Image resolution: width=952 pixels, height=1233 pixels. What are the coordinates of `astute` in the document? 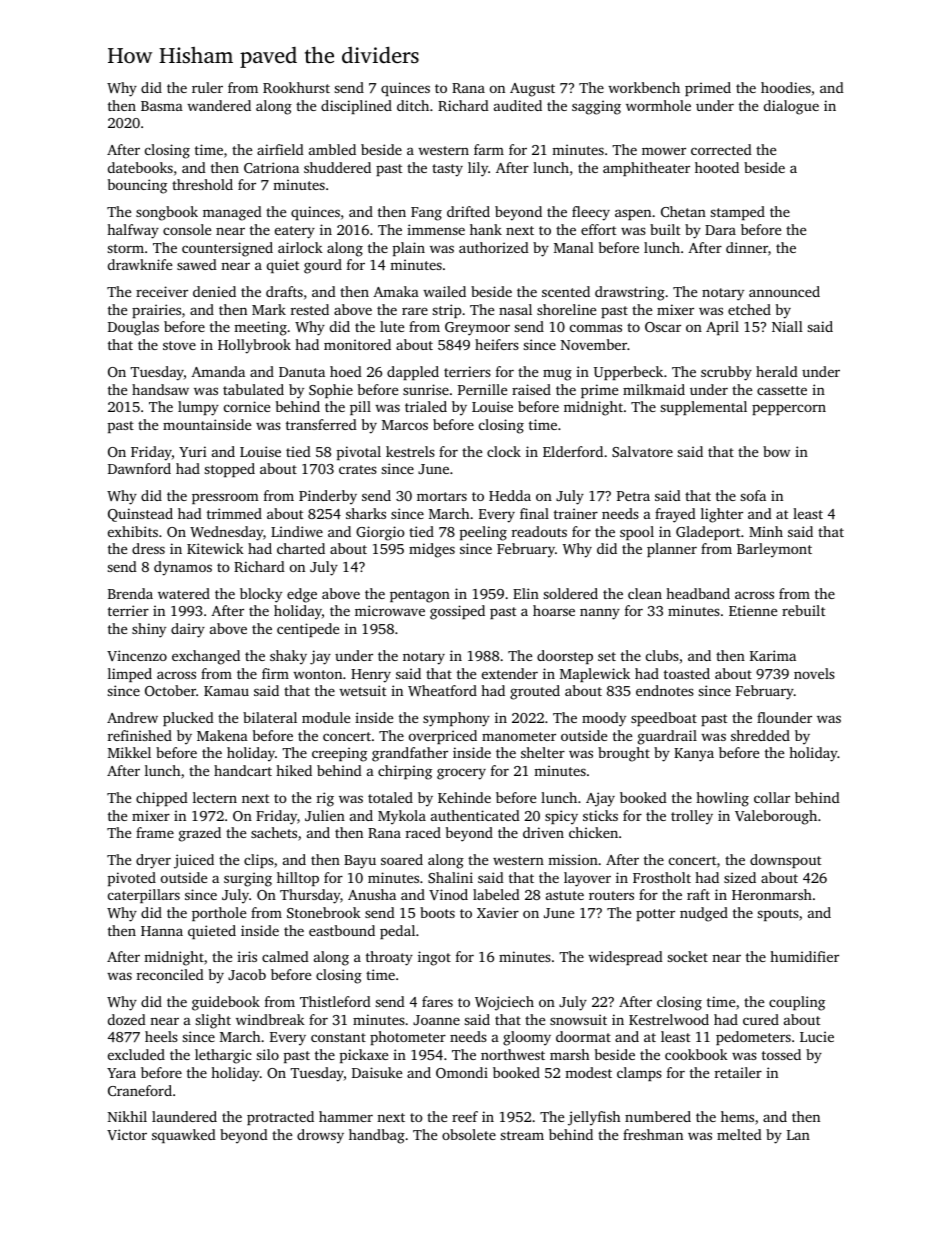 It's located at (565, 895).
